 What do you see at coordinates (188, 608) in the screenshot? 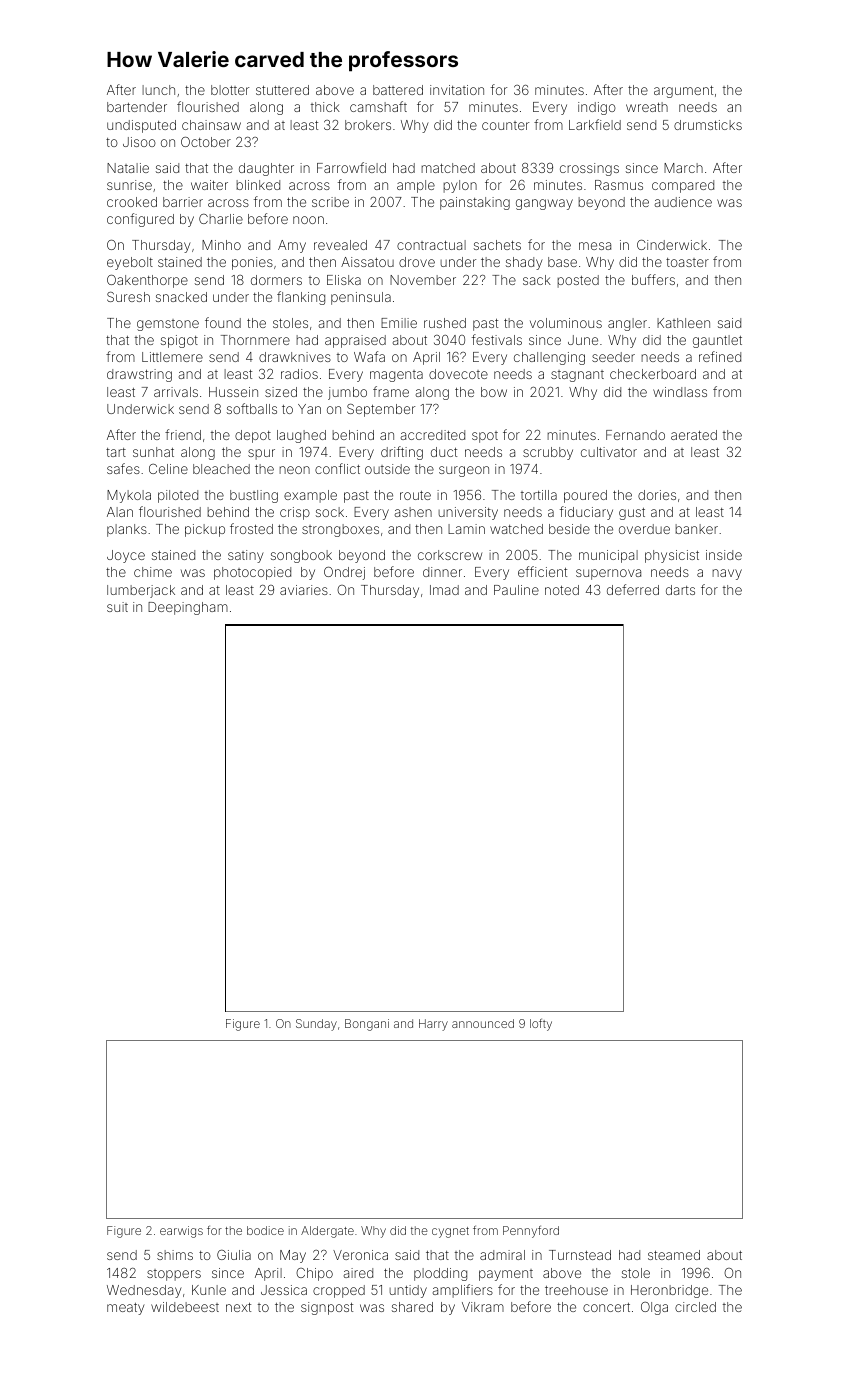
I see `Deepingham` at bounding box center [188, 608].
